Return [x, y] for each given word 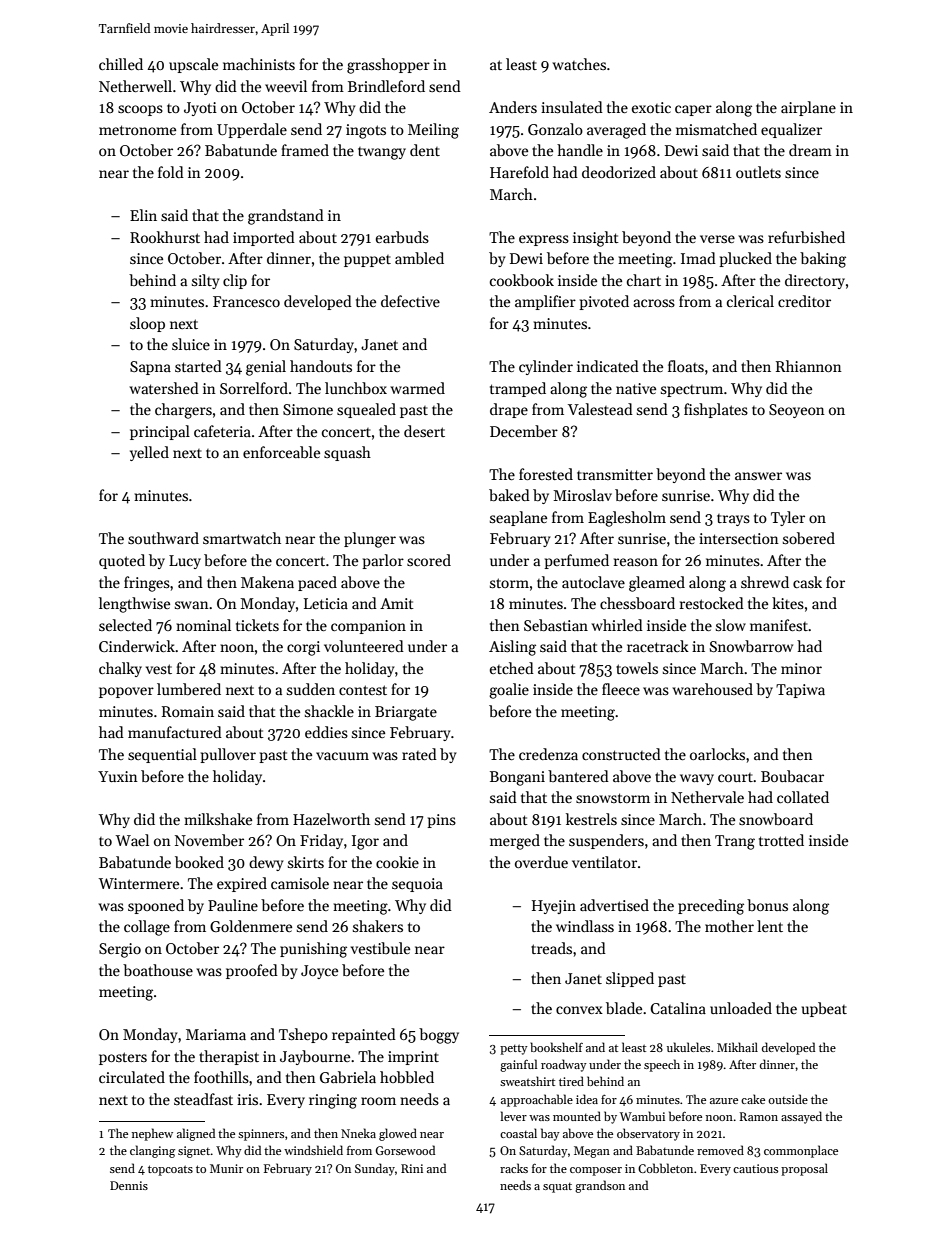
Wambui [642, 1116]
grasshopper [388, 66]
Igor [365, 842]
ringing [333, 1101]
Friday [321, 841]
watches [579, 64]
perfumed [576, 561]
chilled [121, 64]
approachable [537, 1100]
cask [807, 582]
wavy [697, 779]
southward [163, 538]
